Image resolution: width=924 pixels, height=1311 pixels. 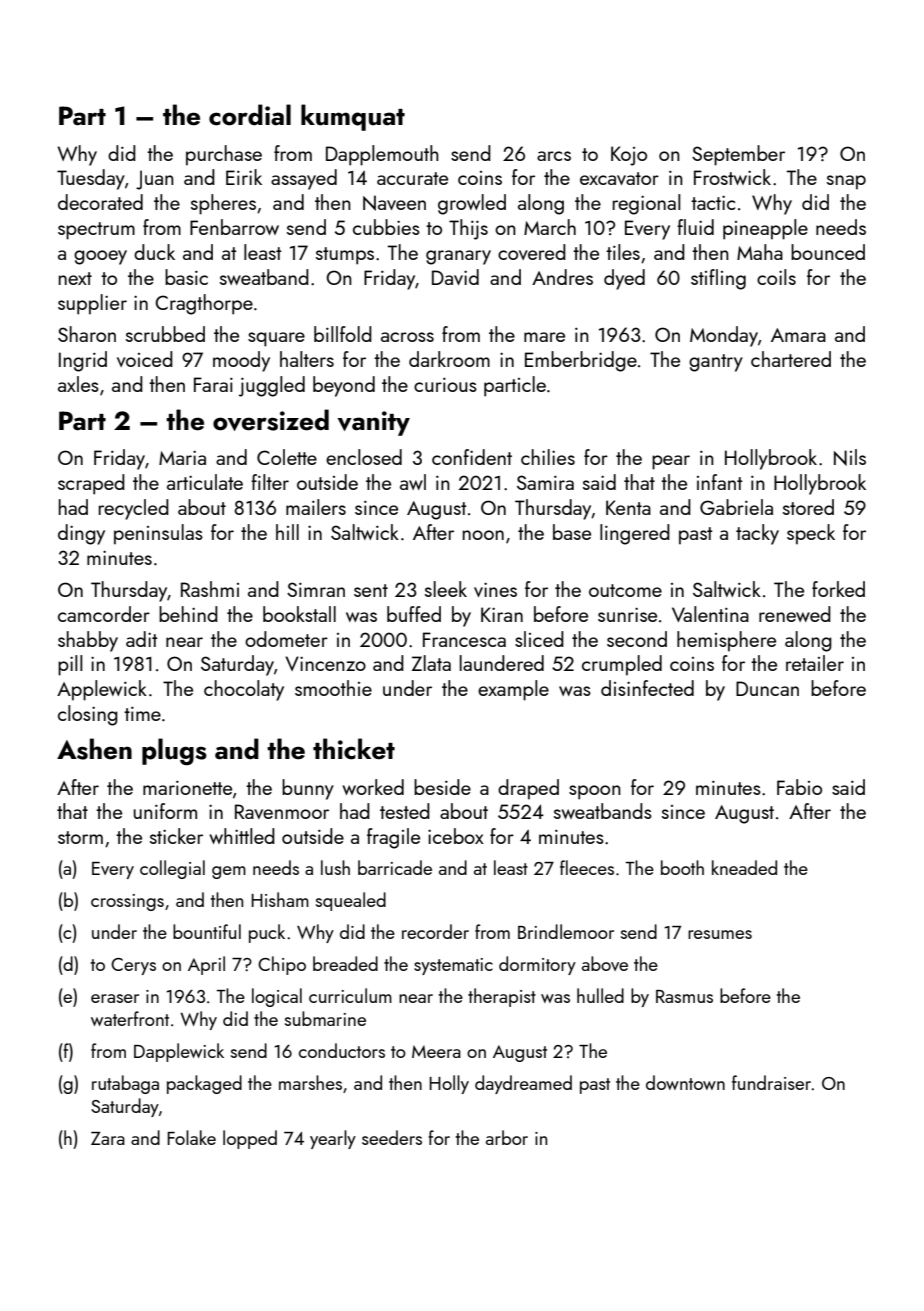 I want to click on infant, so click(x=719, y=482).
